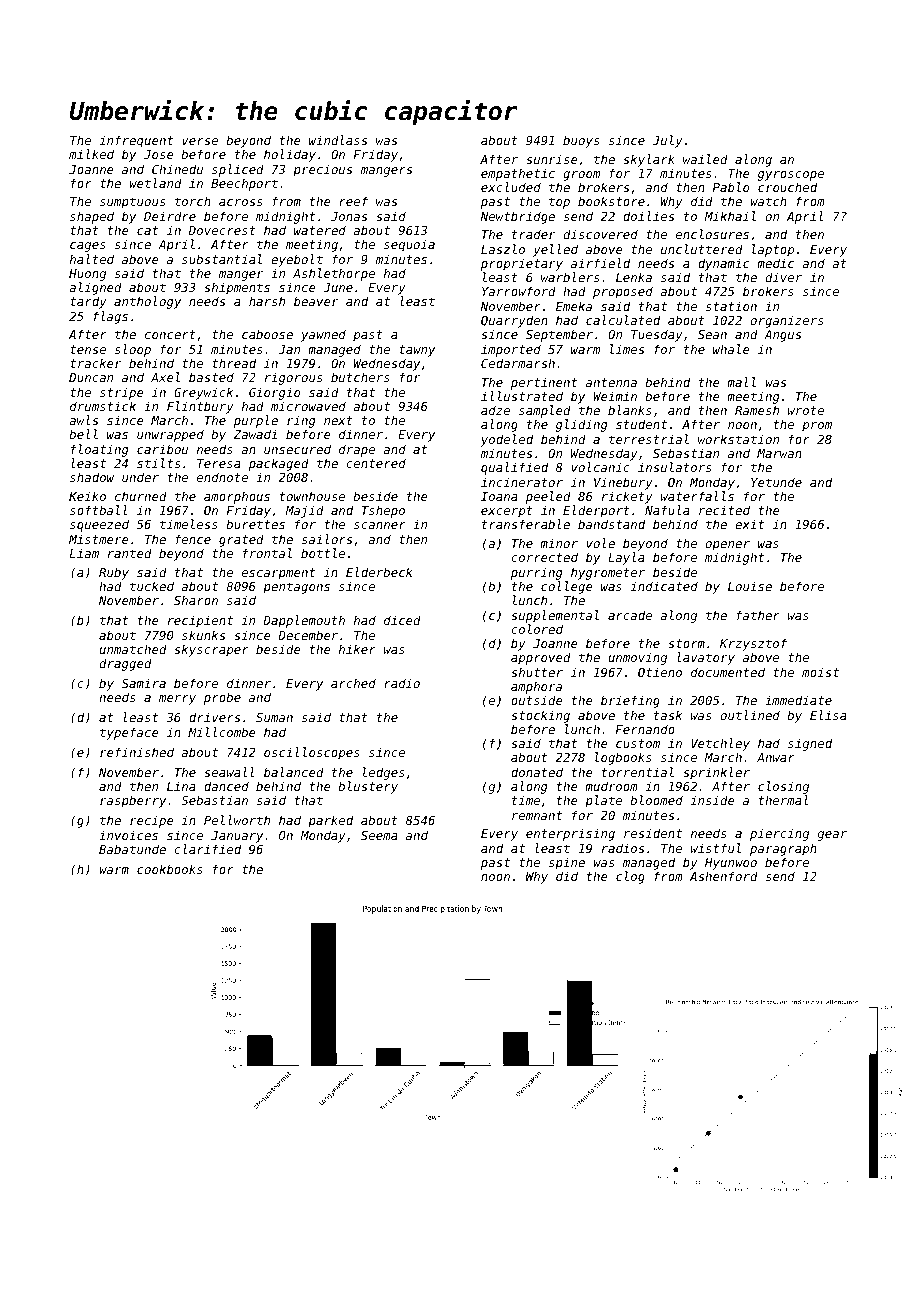 Image resolution: width=924 pixels, height=1308 pixels. What do you see at coordinates (787, 321) in the image?
I see `organizers` at bounding box center [787, 321].
